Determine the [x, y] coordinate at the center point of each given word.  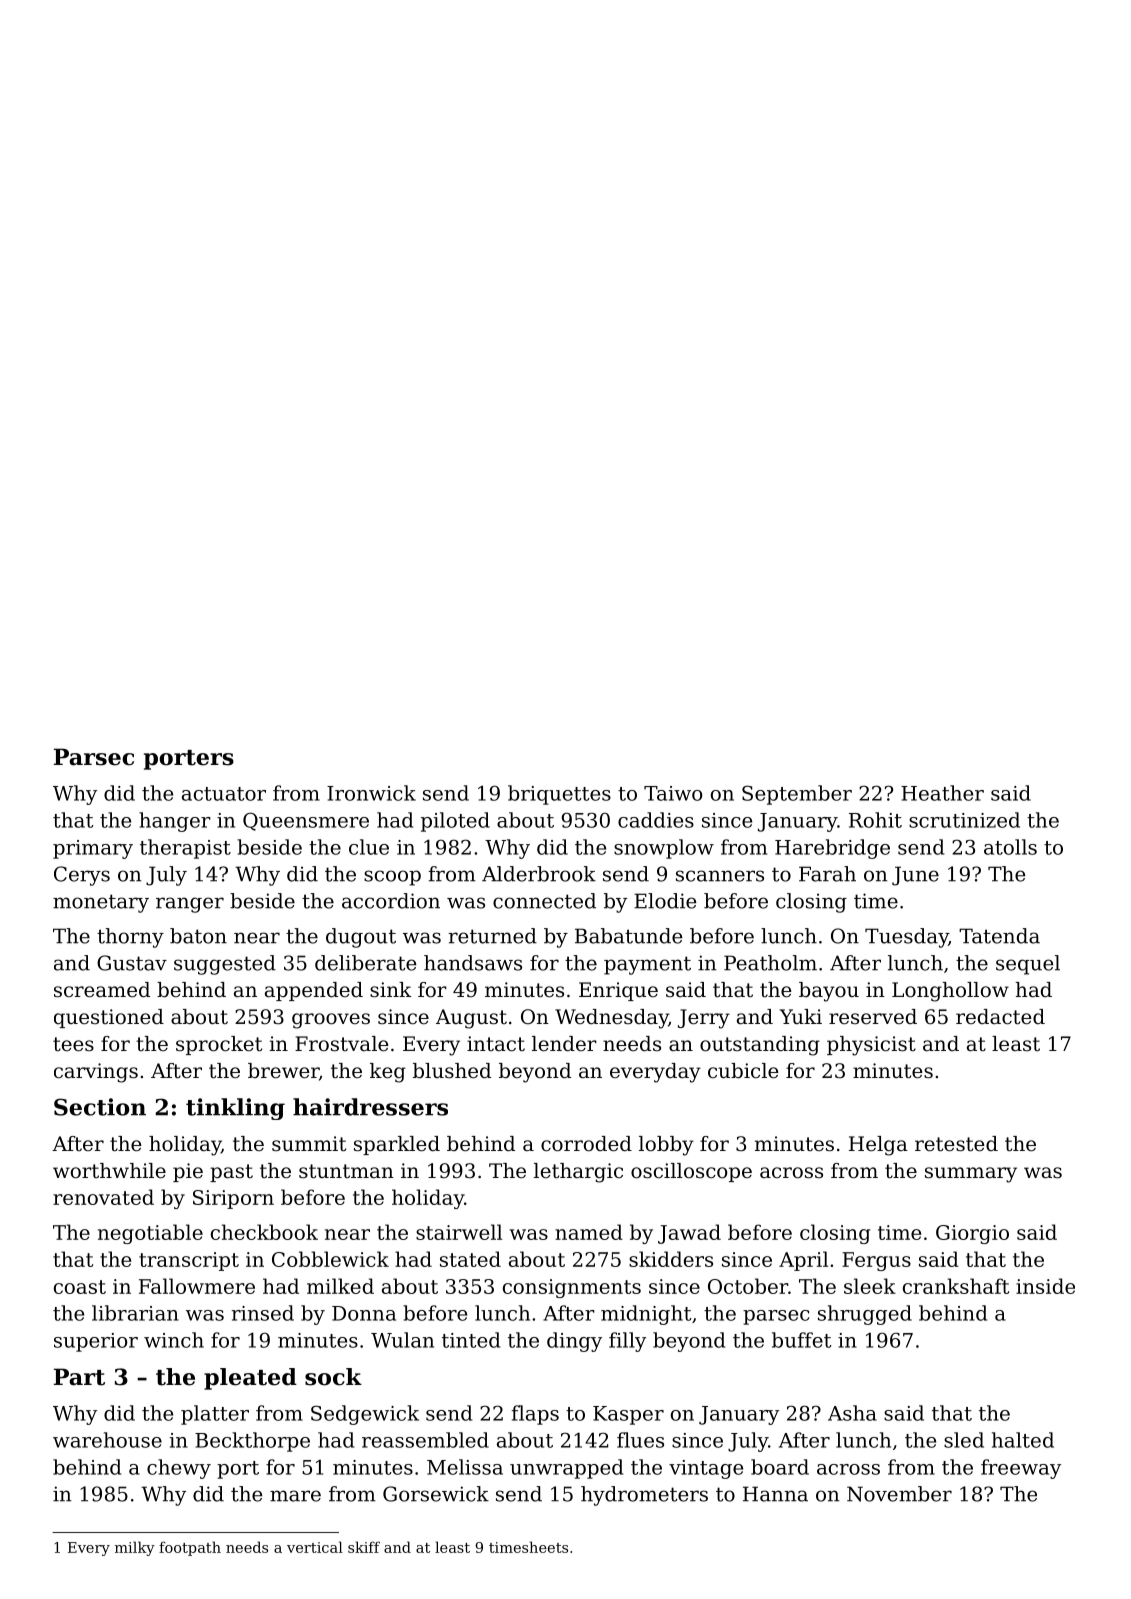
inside [1045, 1286]
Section [100, 1107]
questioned [109, 1018]
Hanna [775, 1494]
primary [93, 849]
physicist [871, 1046]
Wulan [402, 1340]
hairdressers [370, 1107]
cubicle [743, 1071]
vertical [315, 1547]
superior [96, 1342]
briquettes [559, 795]
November [899, 1494]
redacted [1000, 1017]
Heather [942, 793]
